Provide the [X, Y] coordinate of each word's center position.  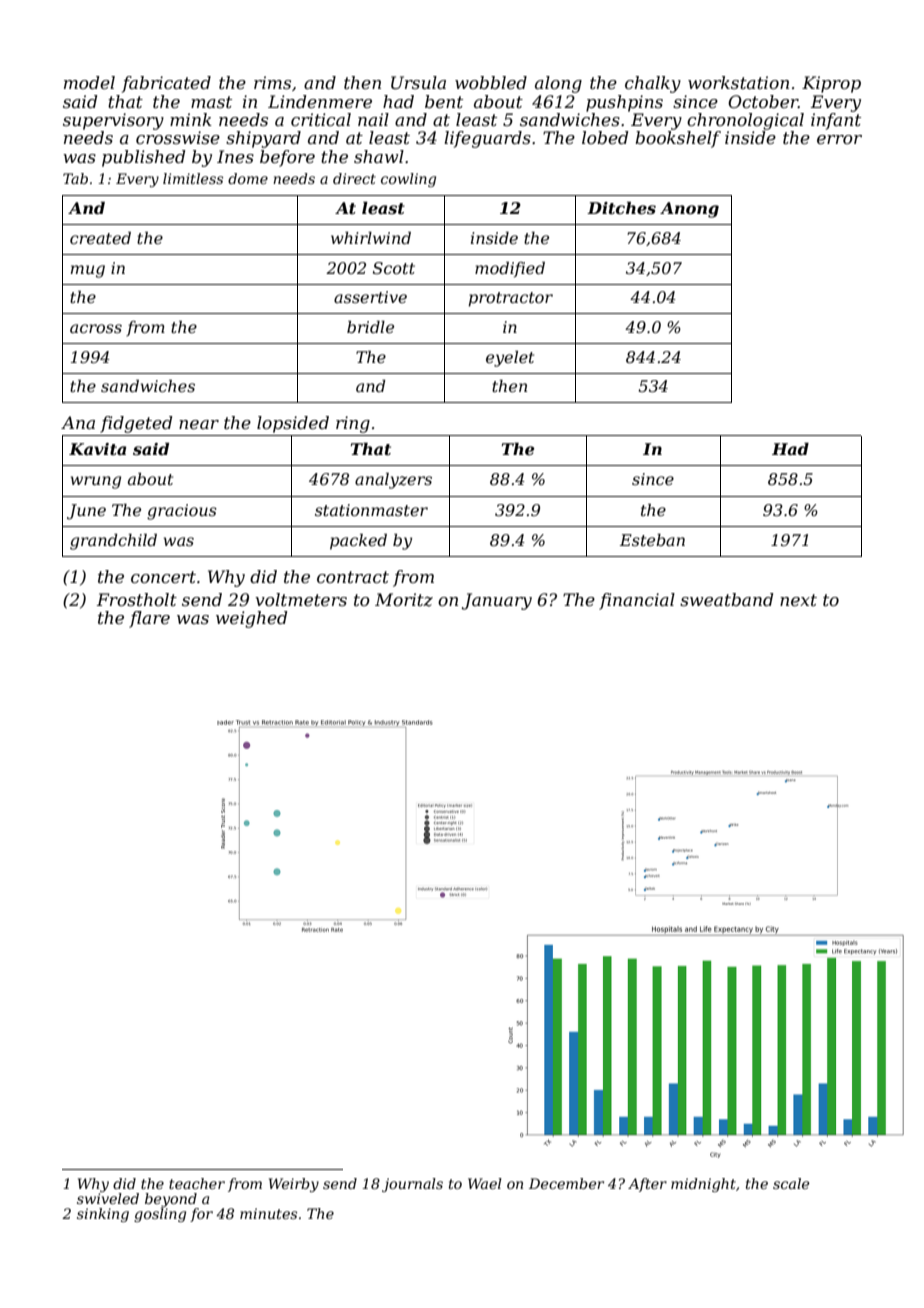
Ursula [418, 82]
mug [88, 271]
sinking [103, 1215]
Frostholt [137, 599]
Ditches [621, 208]
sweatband [726, 599]
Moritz [404, 600]
